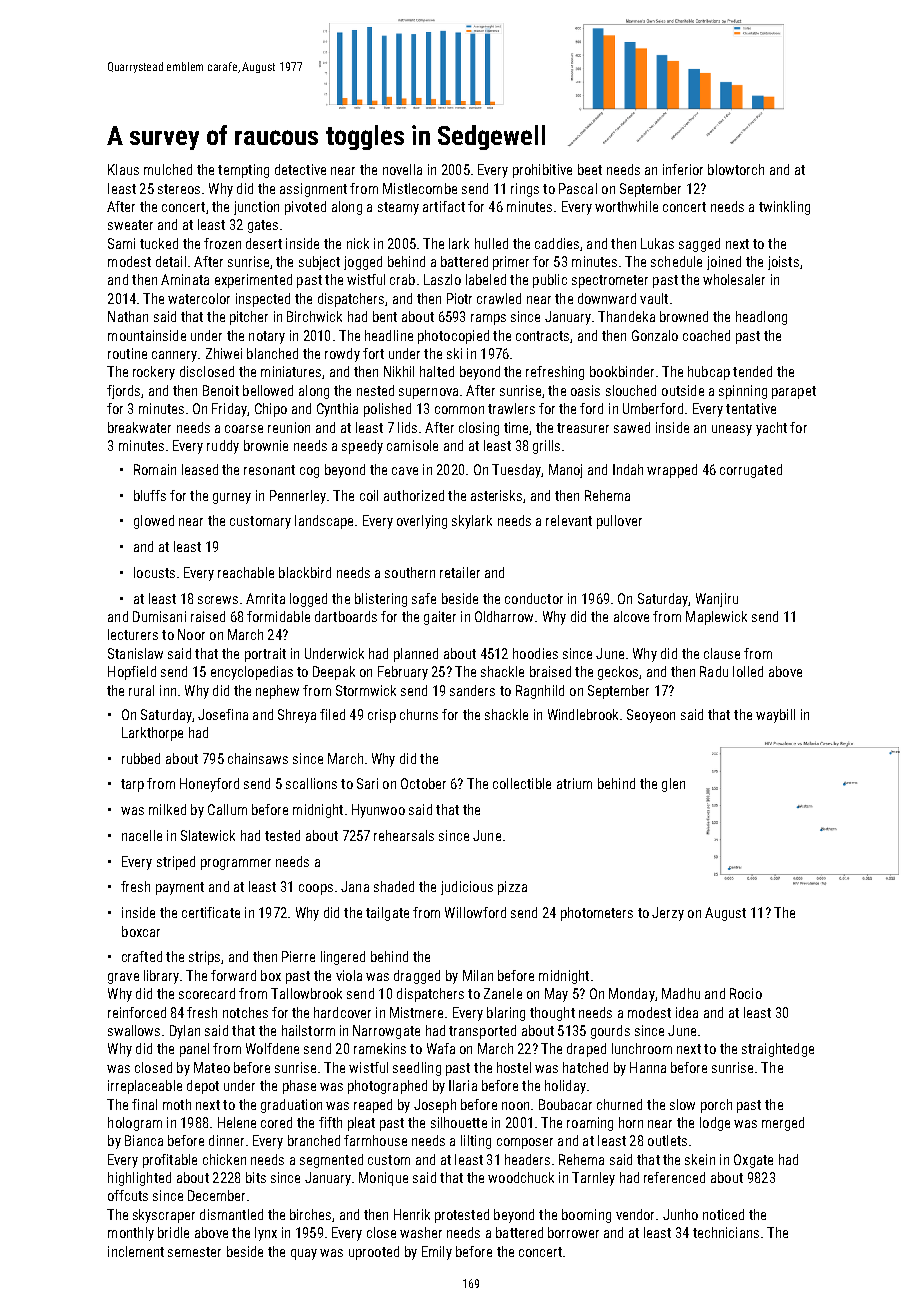 The width and height of the document is (924, 1314). I want to click on wrapped, so click(672, 471).
